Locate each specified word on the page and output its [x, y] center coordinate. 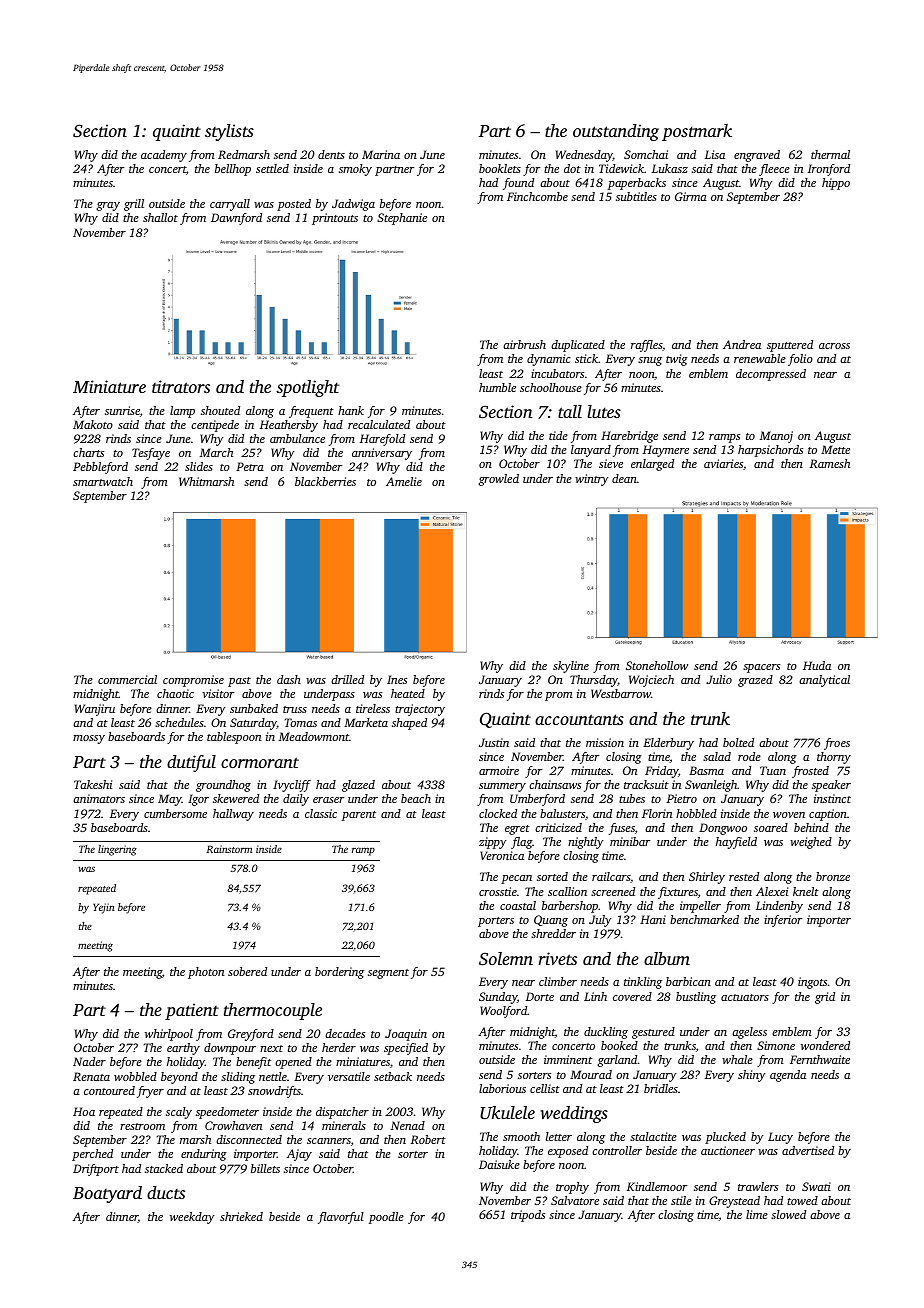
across [834, 346]
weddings [574, 1114]
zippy [493, 843]
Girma [691, 196]
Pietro [682, 798]
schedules [179, 722]
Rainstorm [229, 849]
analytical [824, 681]
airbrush [524, 344]
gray [108, 206]
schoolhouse [551, 387]
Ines [397, 679]
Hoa [84, 1111]
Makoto [93, 424]
